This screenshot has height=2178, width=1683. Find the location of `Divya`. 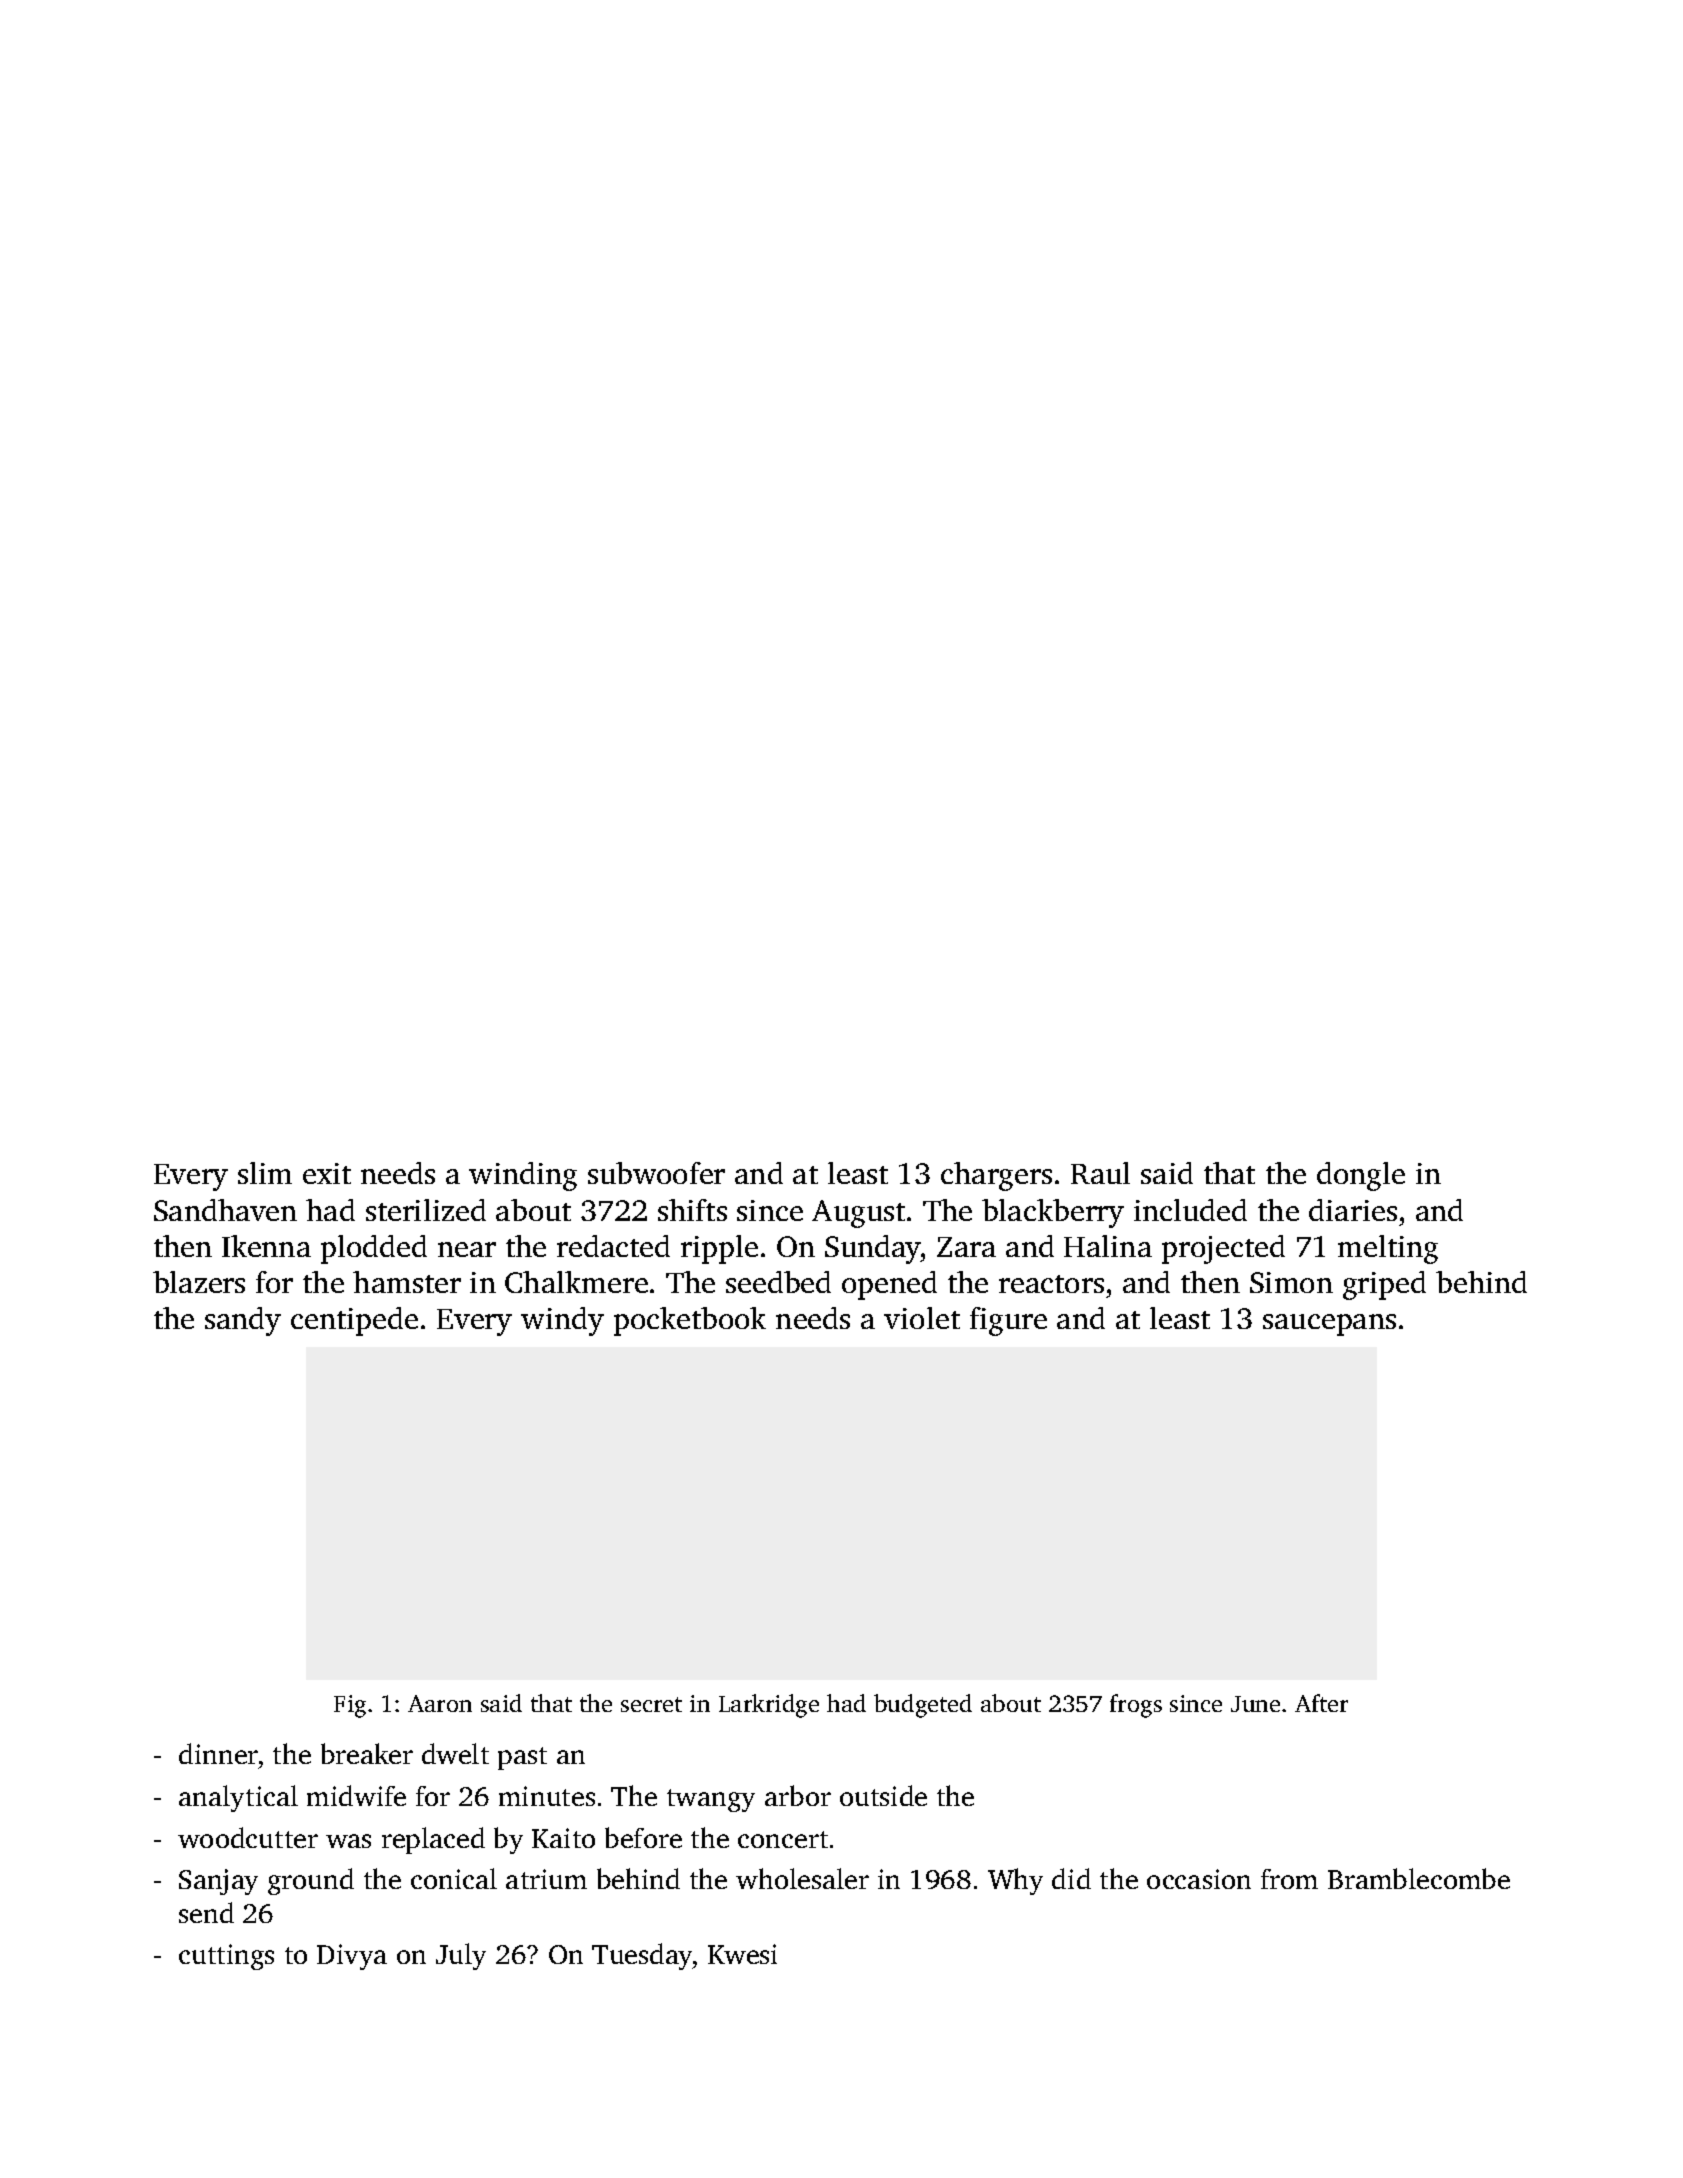

Divya is located at coordinates (352, 1957).
